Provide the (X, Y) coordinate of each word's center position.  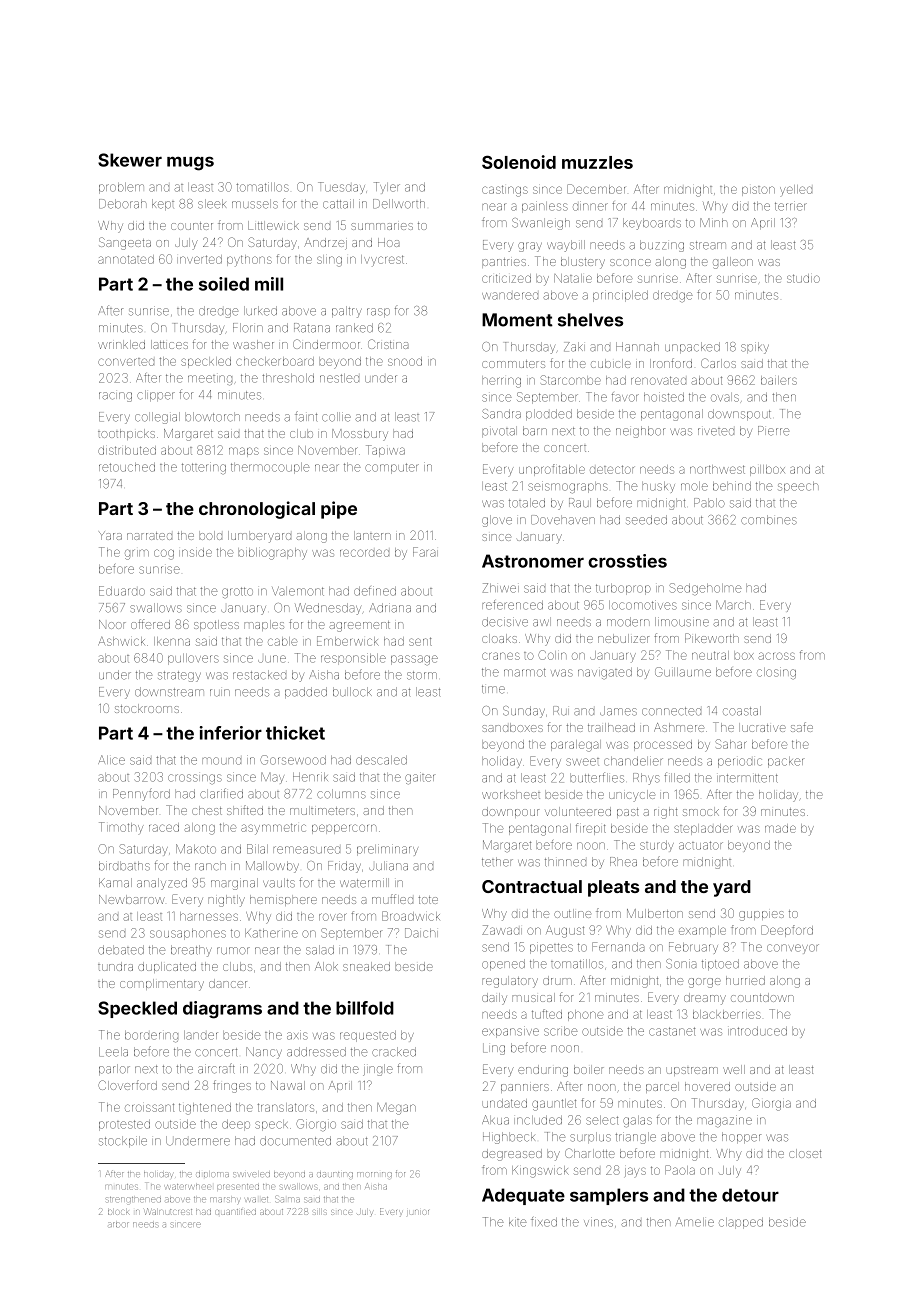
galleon (733, 263)
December (596, 189)
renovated (658, 380)
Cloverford (127, 1085)
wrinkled (121, 344)
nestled (339, 378)
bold (210, 535)
